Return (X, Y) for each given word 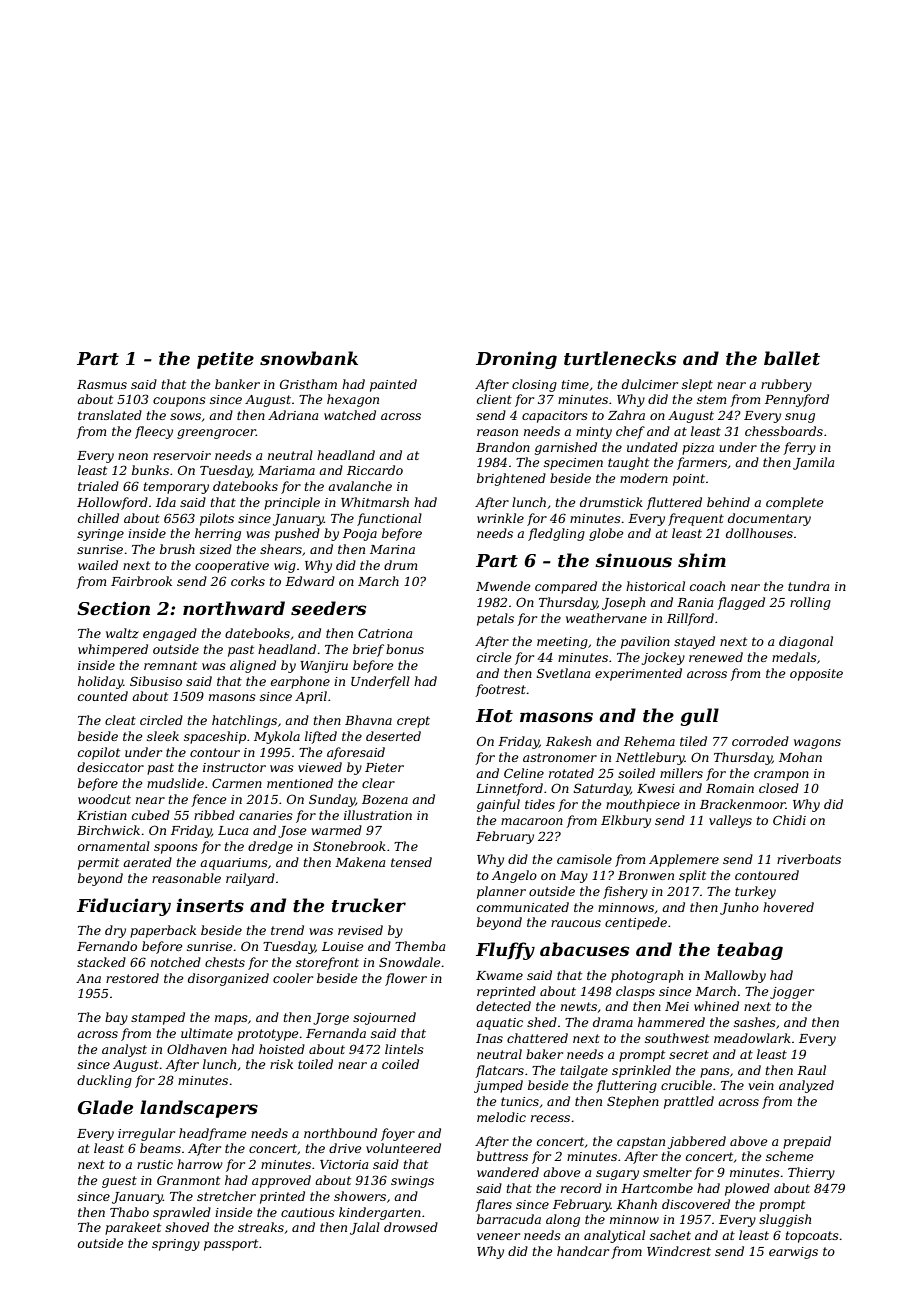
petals (495, 619)
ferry (799, 448)
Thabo (129, 1212)
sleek (163, 736)
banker (237, 384)
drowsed (411, 1227)
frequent (696, 519)
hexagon (353, 400)
